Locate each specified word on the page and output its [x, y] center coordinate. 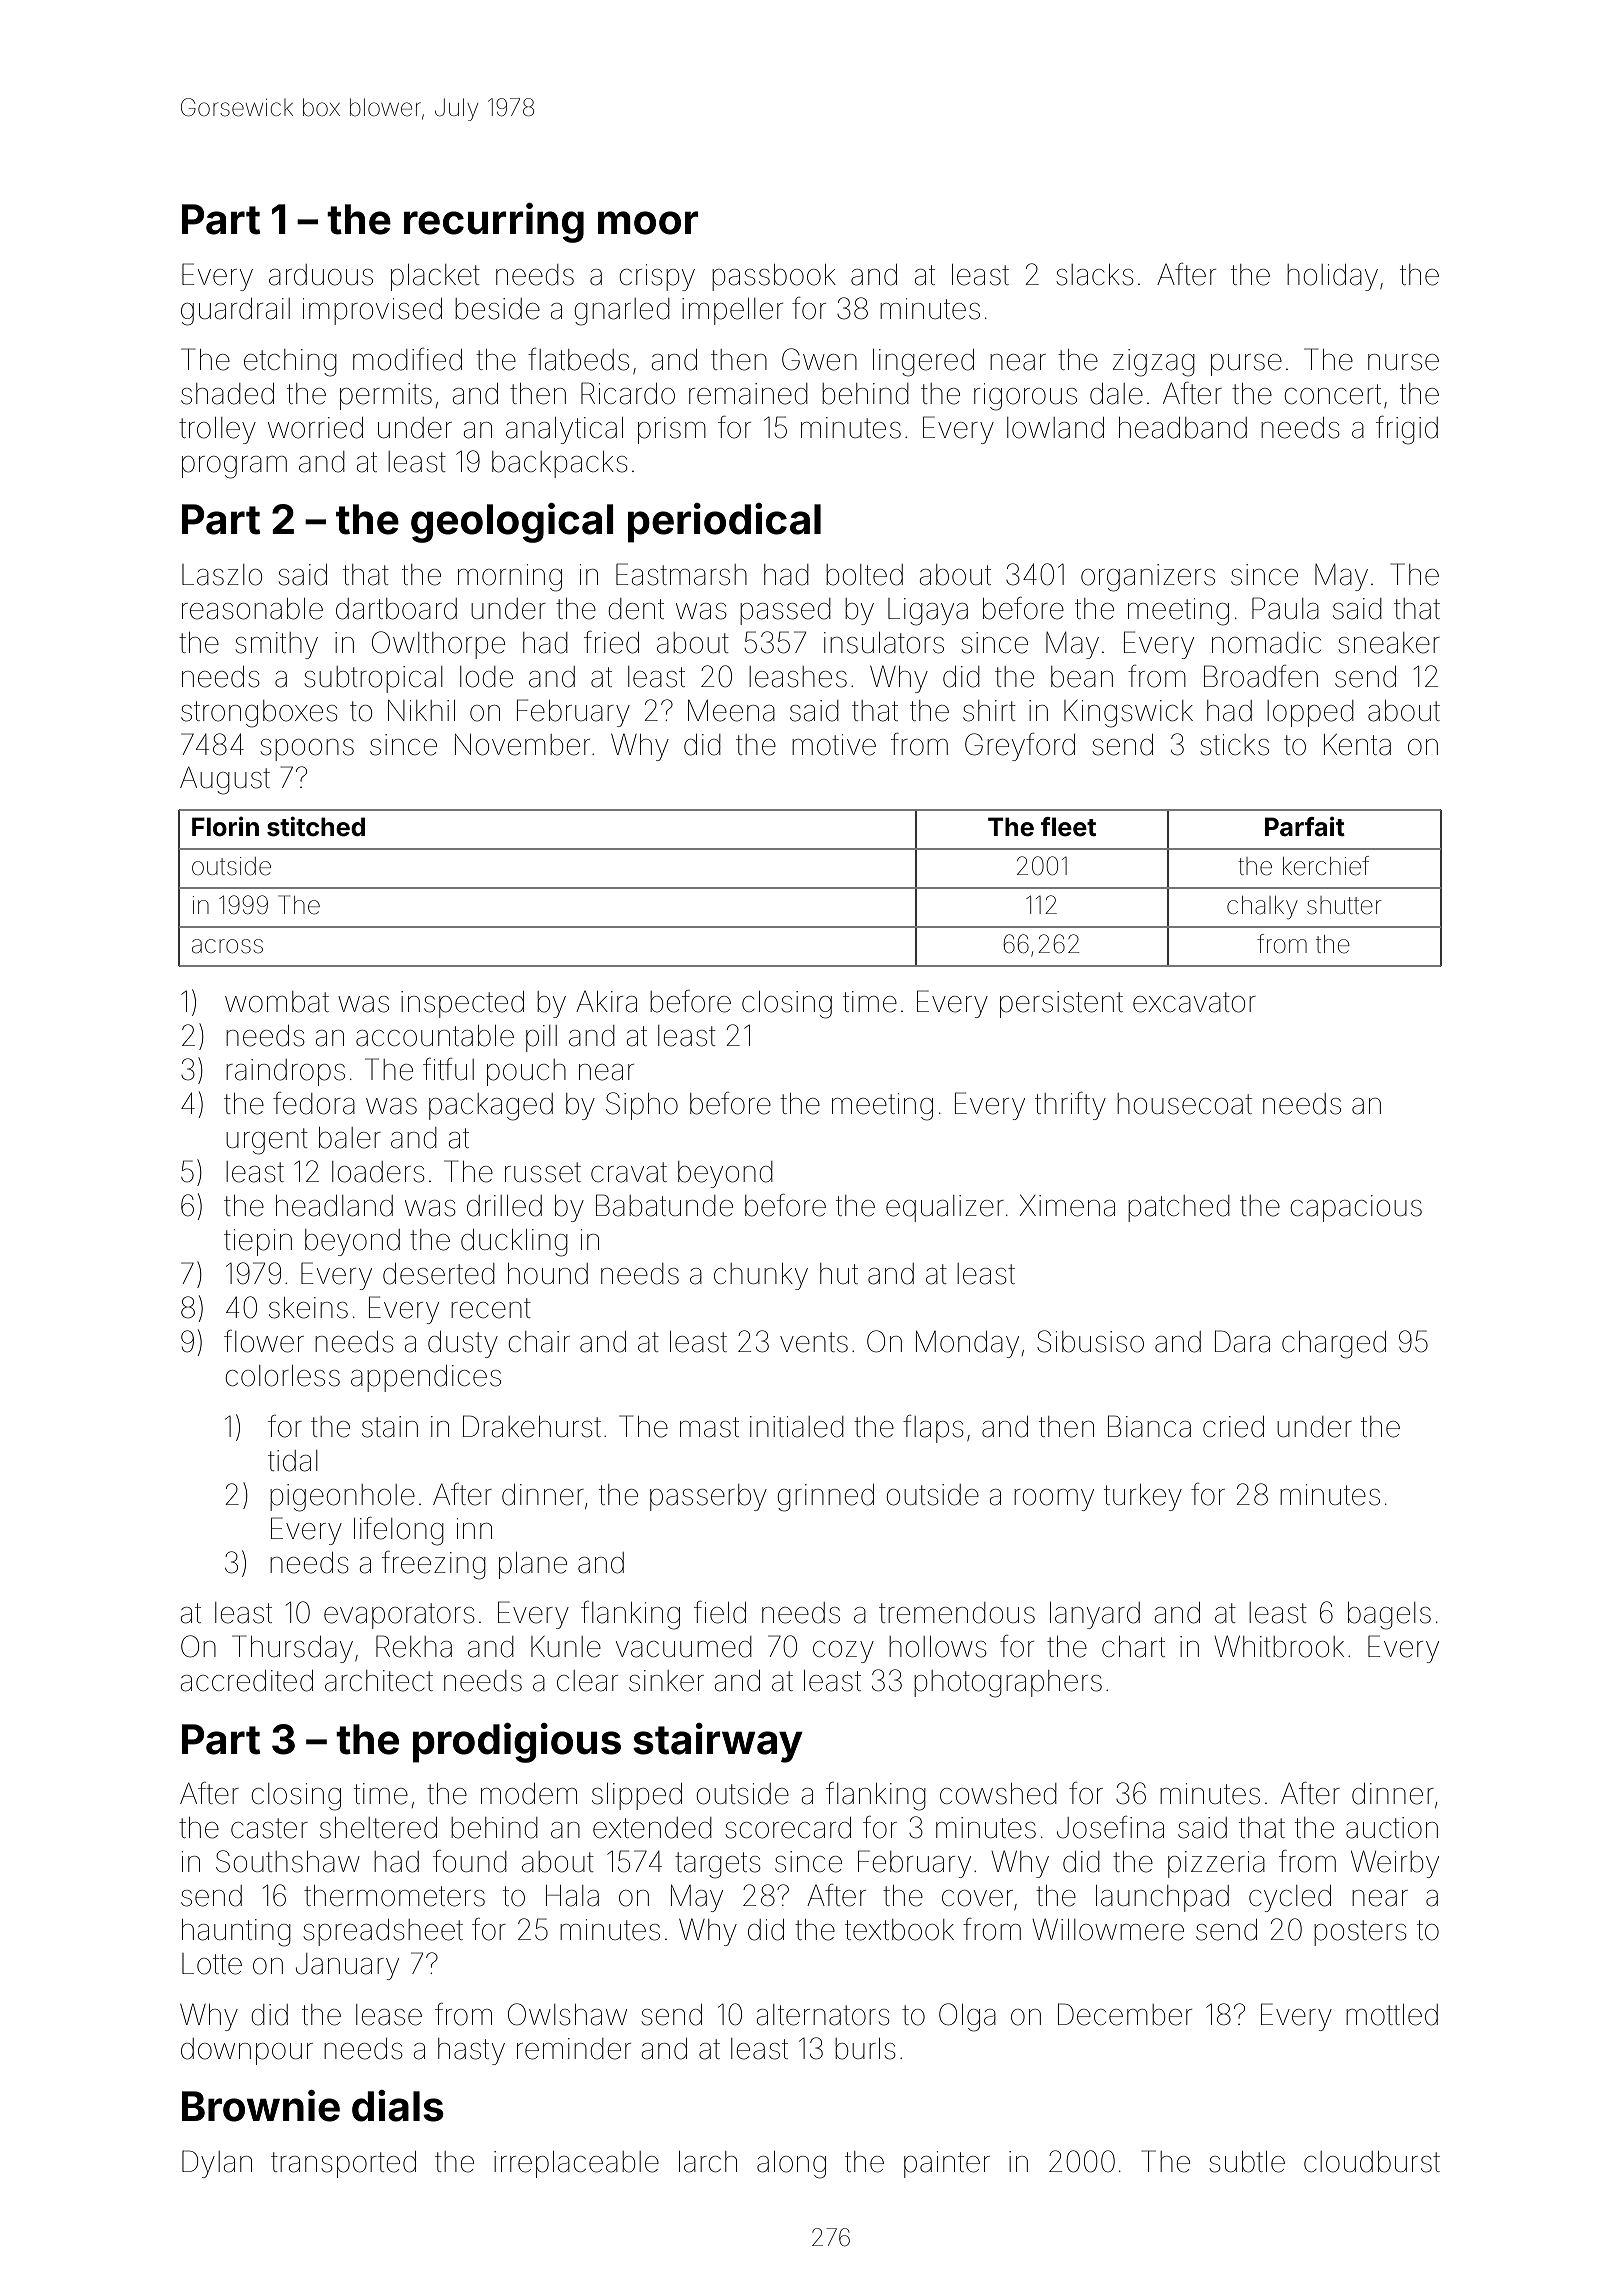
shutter [1344, 905]
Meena [731, 711]
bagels [1389, 1616]
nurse [1403, 362]
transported [343, 2164]
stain [390, 1427]
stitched [316, 826]
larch [708, 2162]
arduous [321, 275]
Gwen [819, 359]
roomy [1054, 1500]
